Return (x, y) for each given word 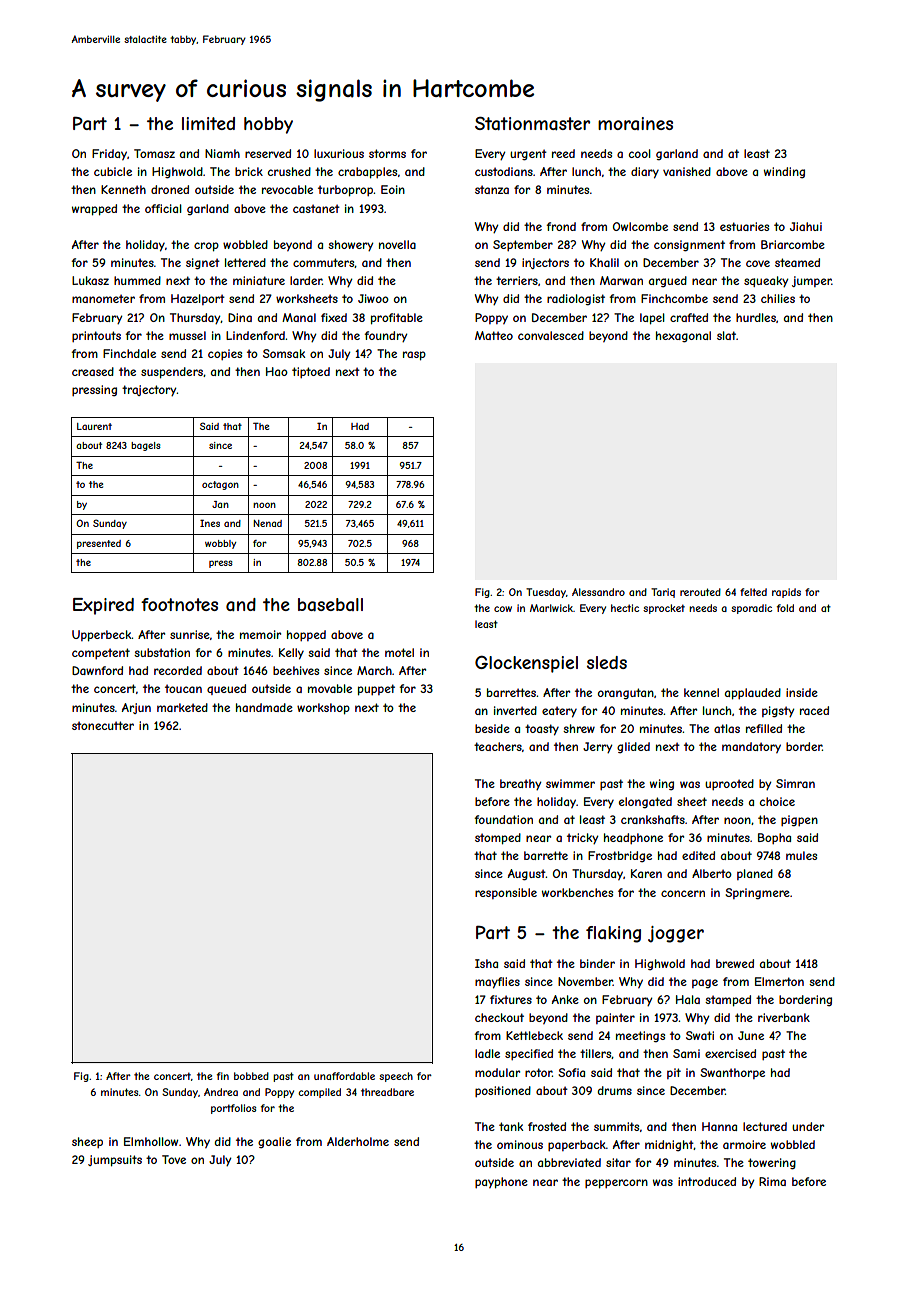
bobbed (251, 1076)
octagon (220, 485)
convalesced (551, 335)
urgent (528, 155)
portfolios (233, 1109)
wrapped (94, 210)
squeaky (766, 281)
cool (640, 153)
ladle (487, 1053)
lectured (765, 1126)
